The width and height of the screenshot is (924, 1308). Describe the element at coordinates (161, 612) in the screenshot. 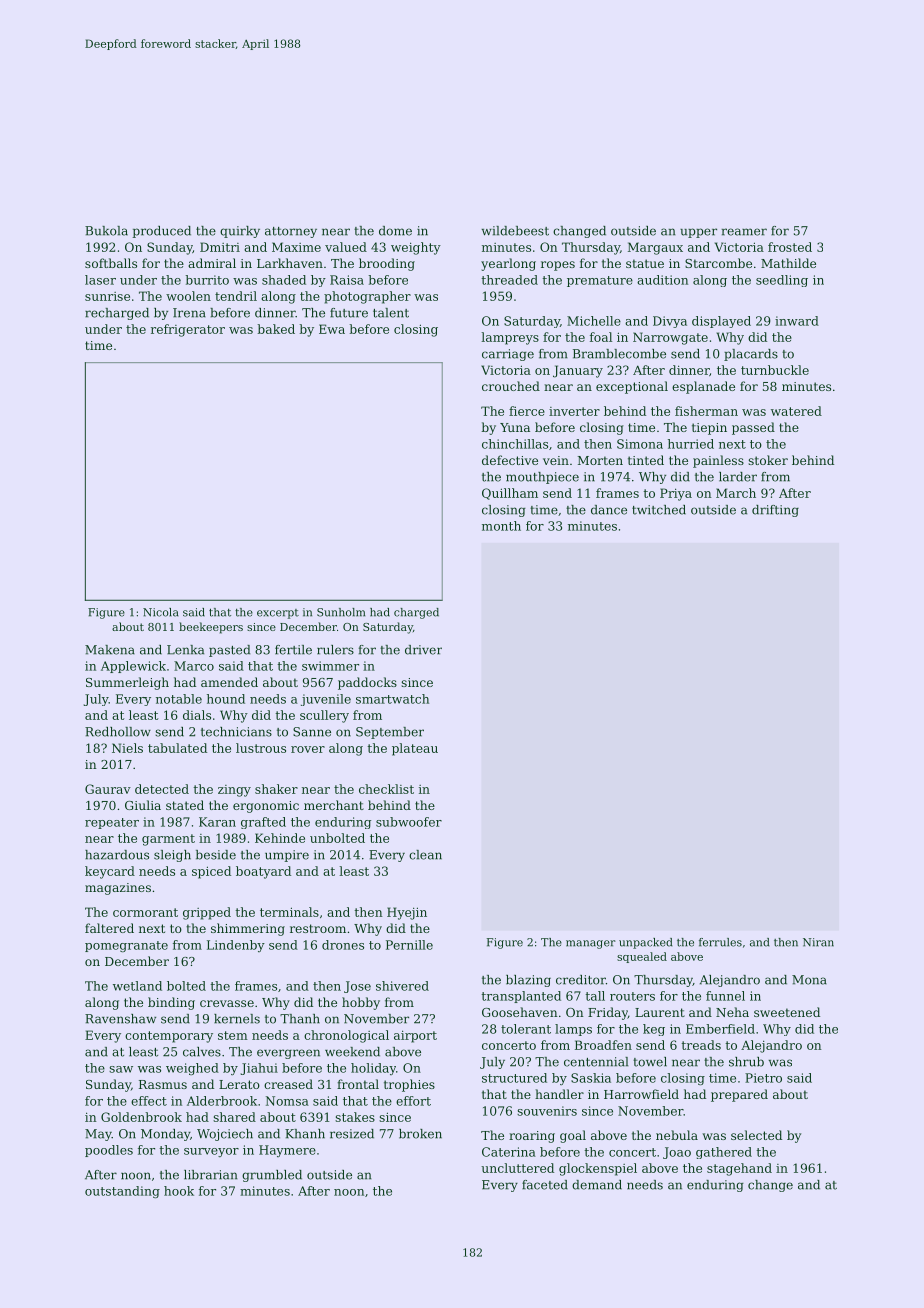

I see `Nicola` at that location.
